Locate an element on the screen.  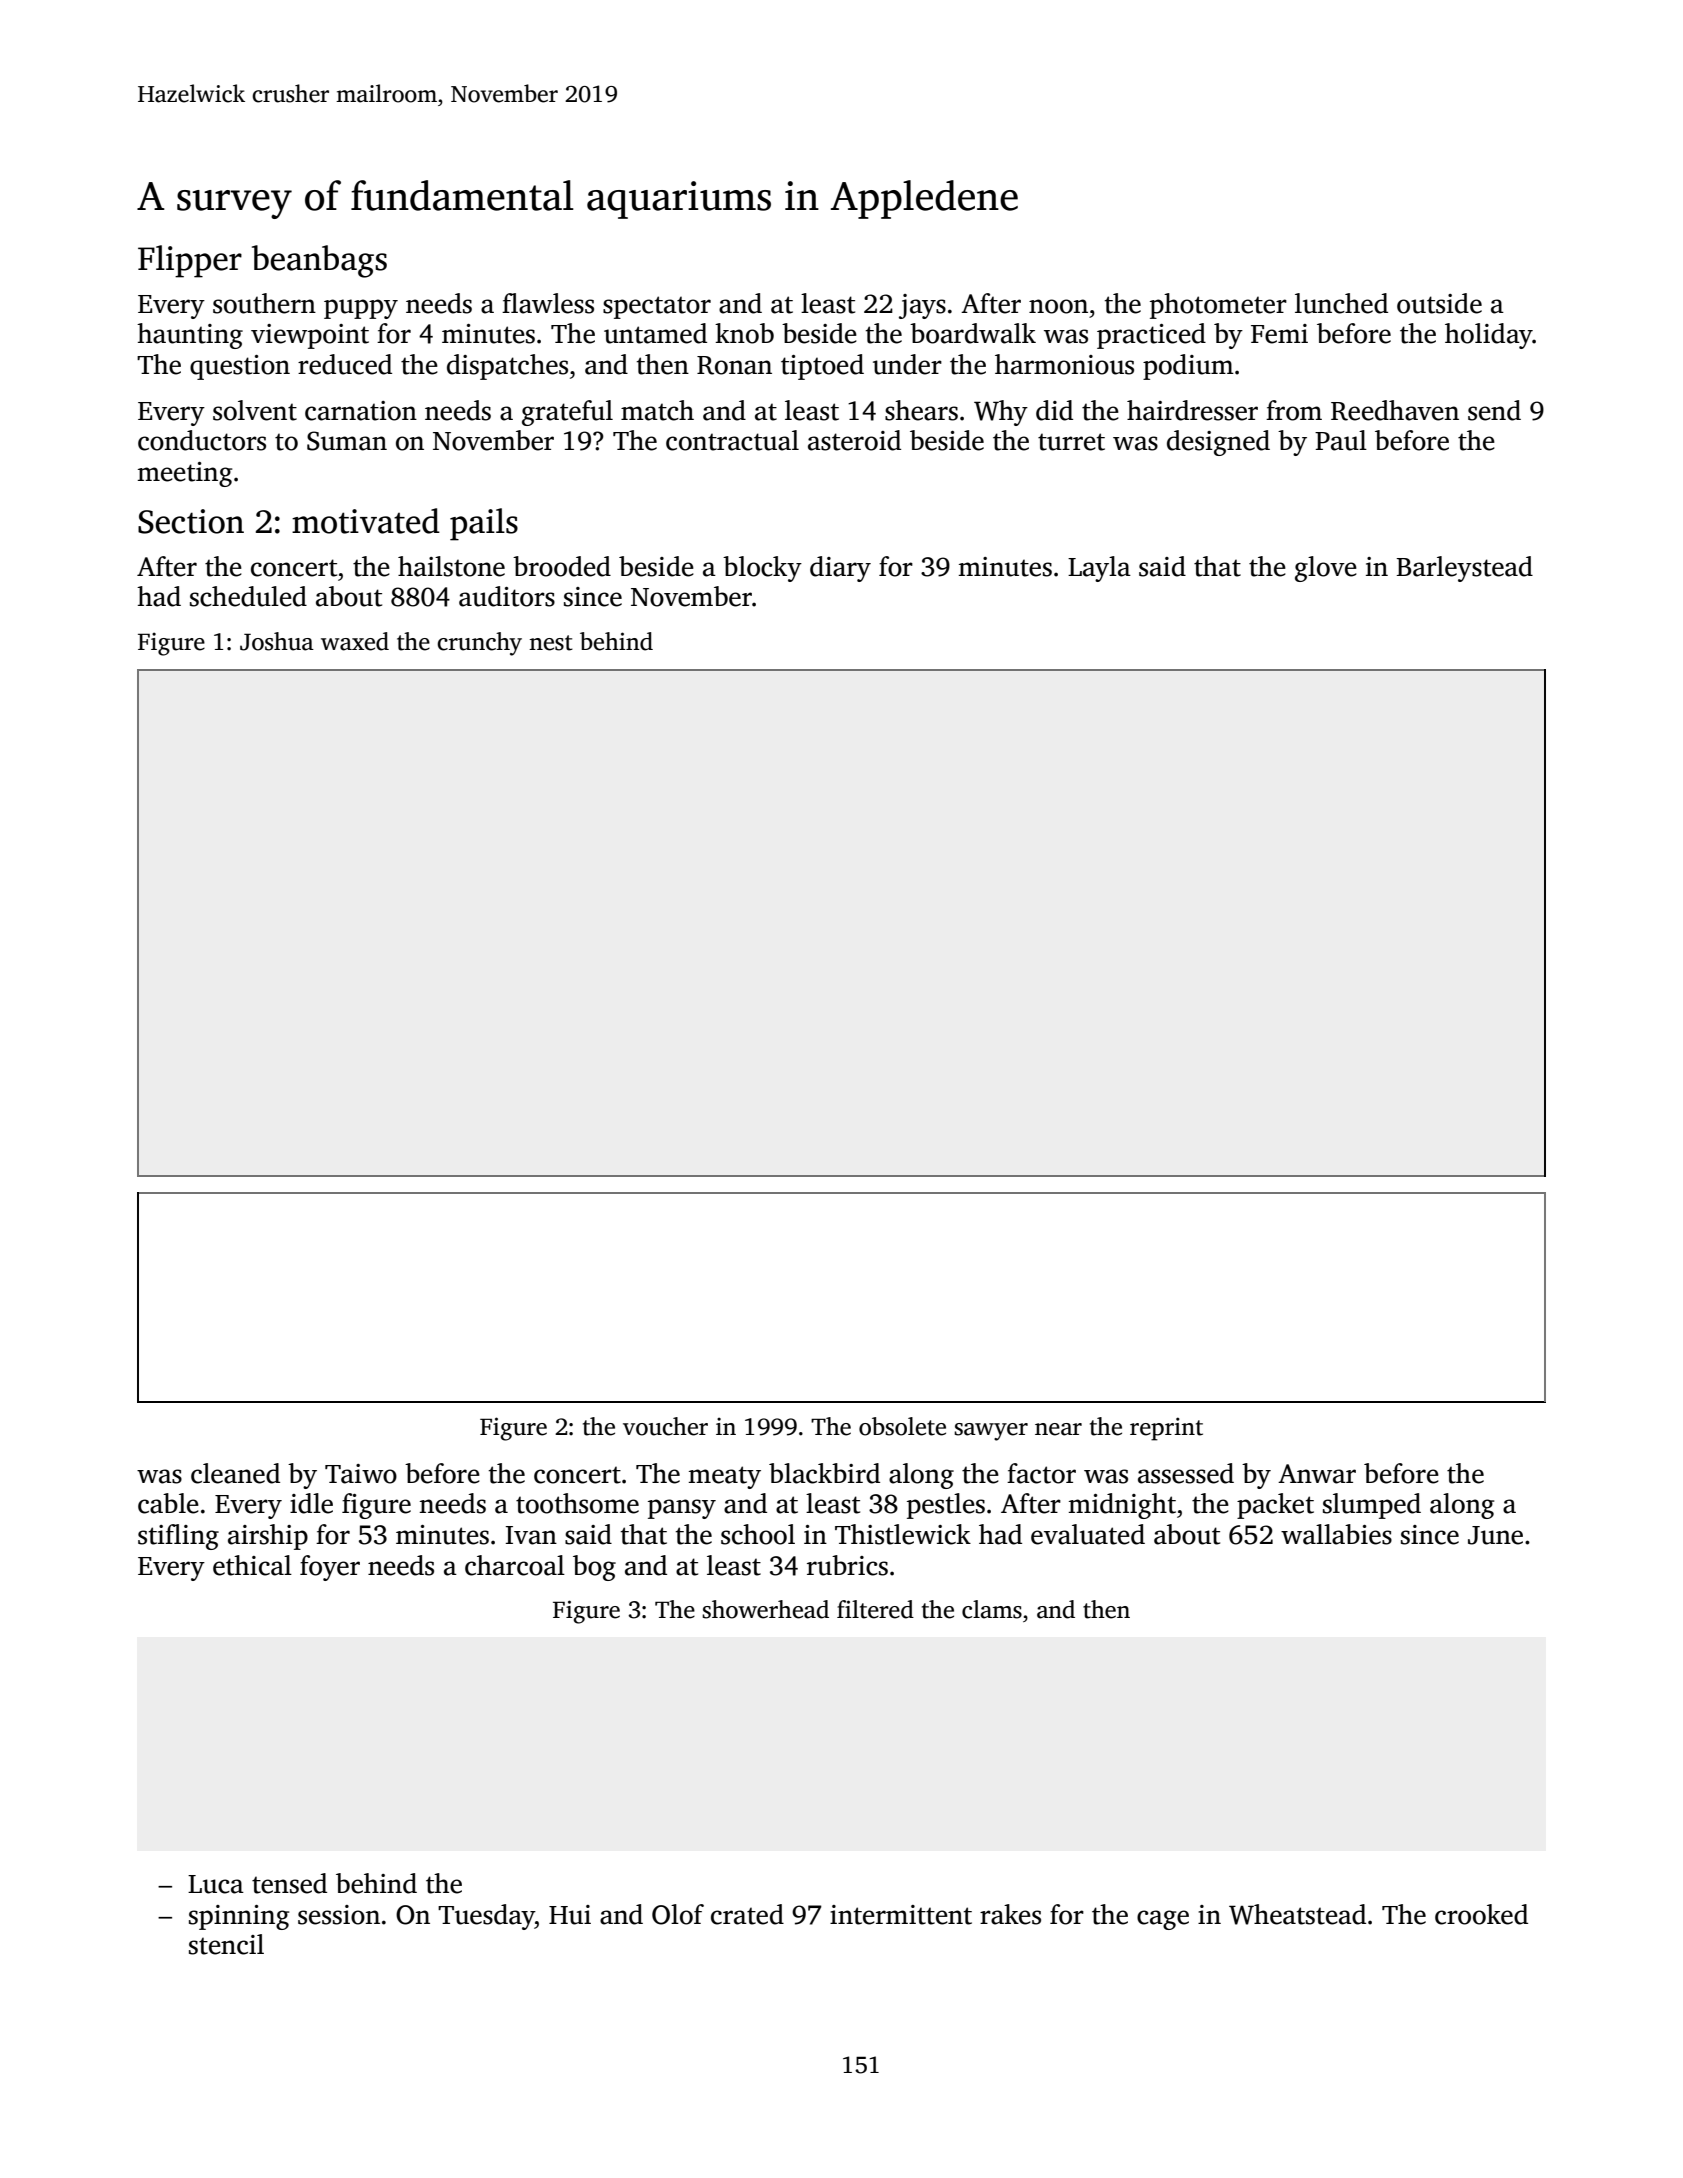
filtered is located at coordinates (875, 1609).
